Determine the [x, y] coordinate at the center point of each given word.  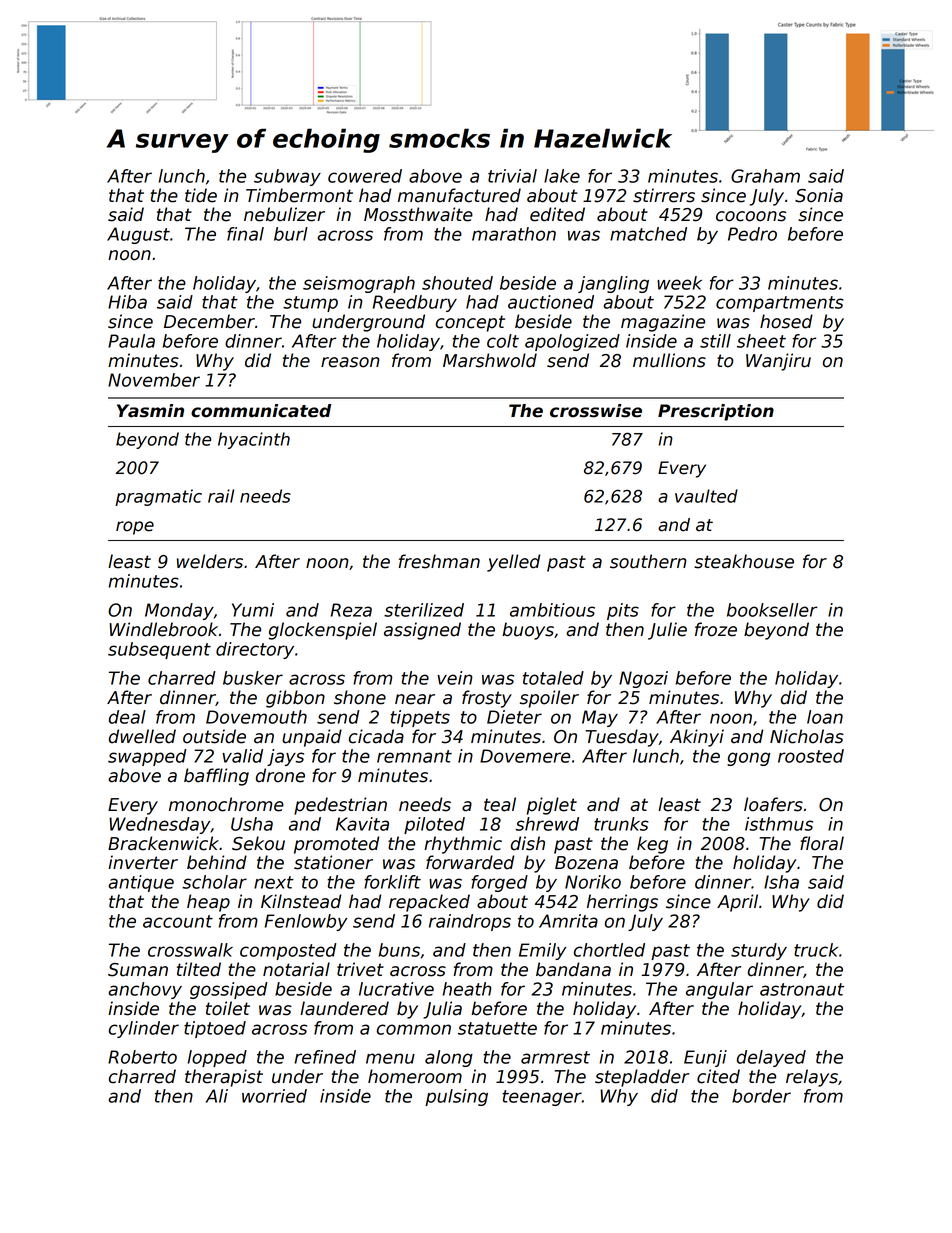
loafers [773, 804]
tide [201, 195]
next [274, 882]
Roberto [142, 1057]
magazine [663, 323]
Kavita [362, 824]
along [449, 1058]
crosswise [596, 411]
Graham [765, 176]
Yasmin [150, 411]
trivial [512, 176]
